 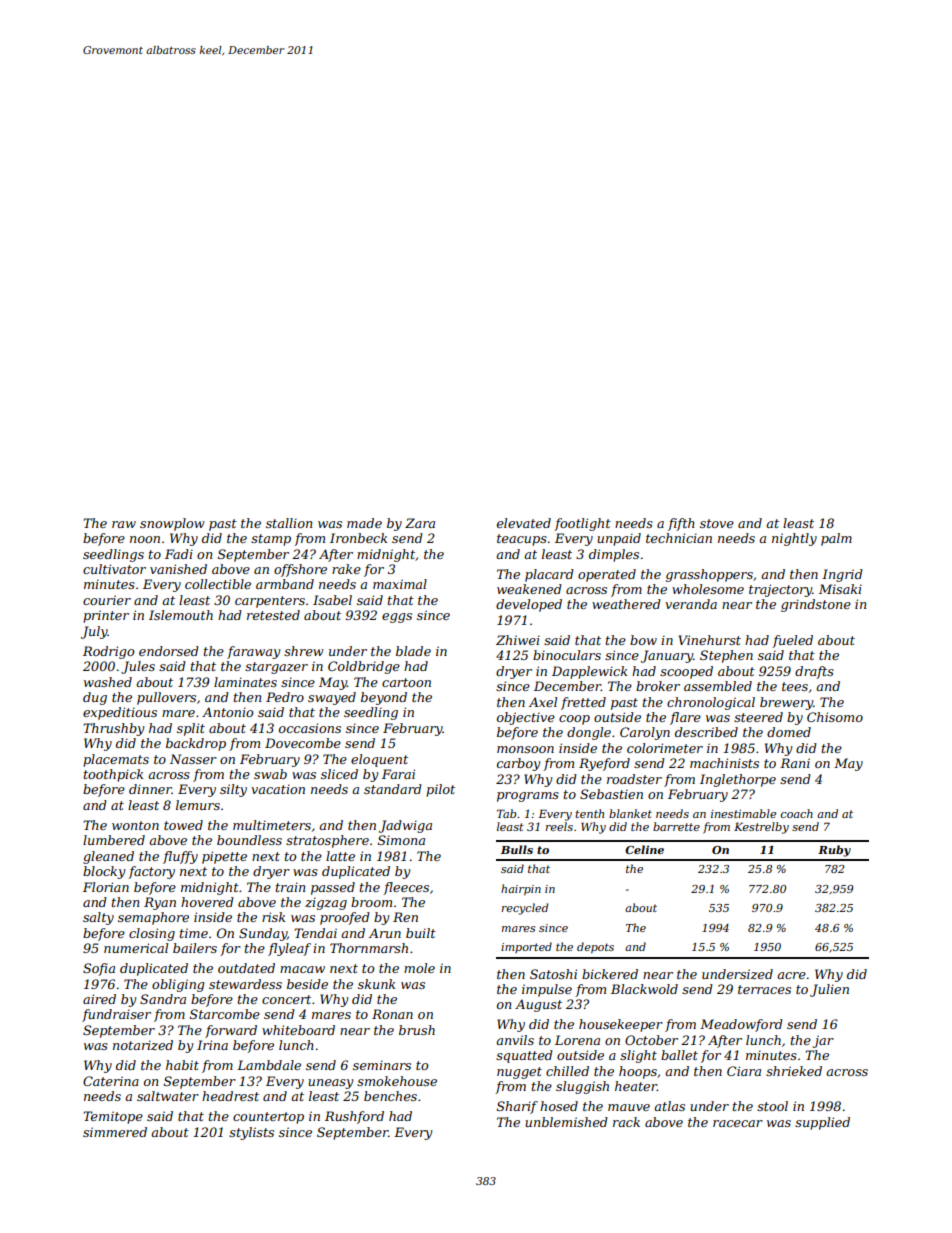 I want to click on armband, so click(x=285, y=584).
